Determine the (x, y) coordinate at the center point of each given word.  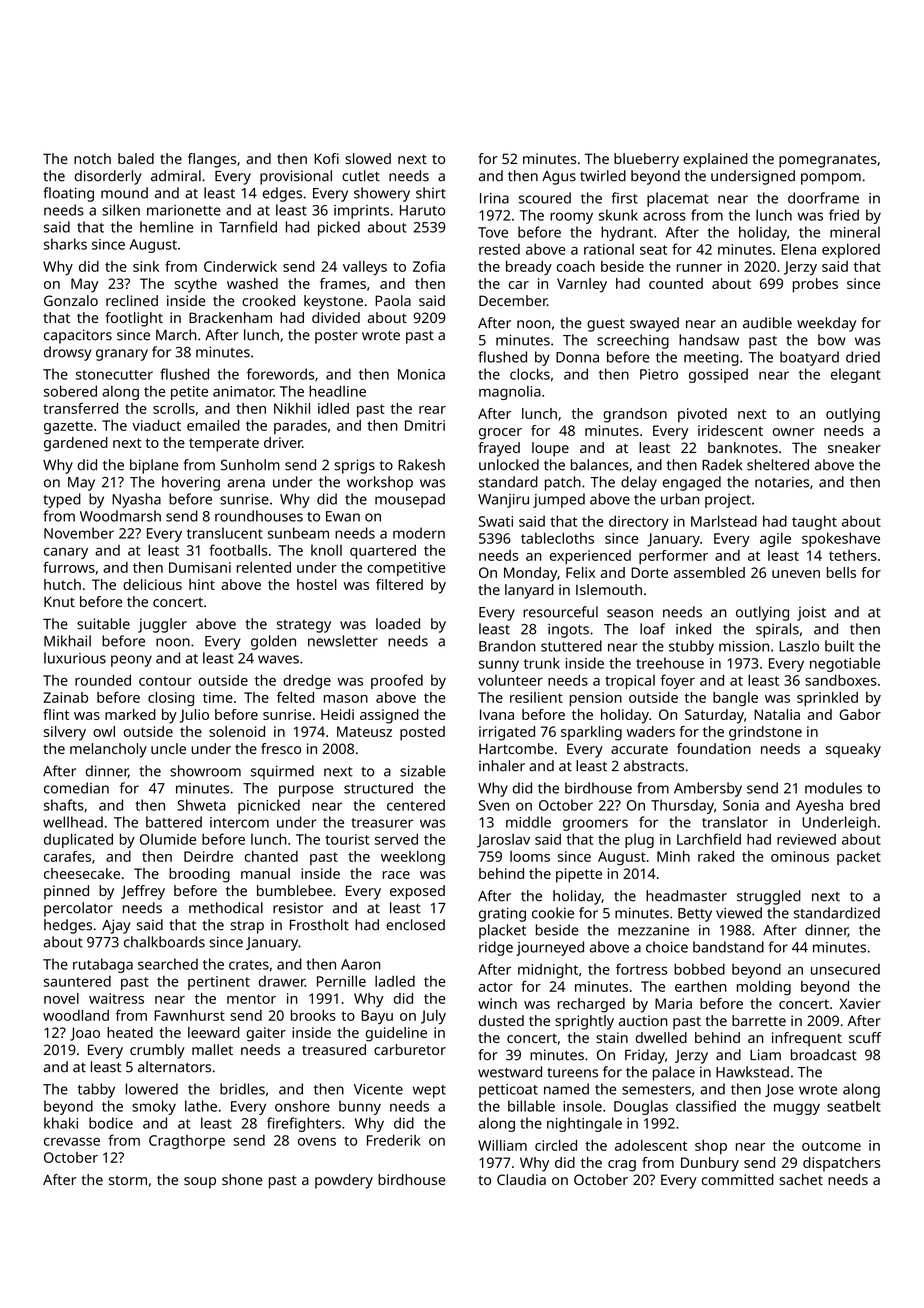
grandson (635, 415)
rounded (103, 680)
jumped (559, 500)
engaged (692, 483)
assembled (709, 572)
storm (128, 1180)
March (176, 335)
